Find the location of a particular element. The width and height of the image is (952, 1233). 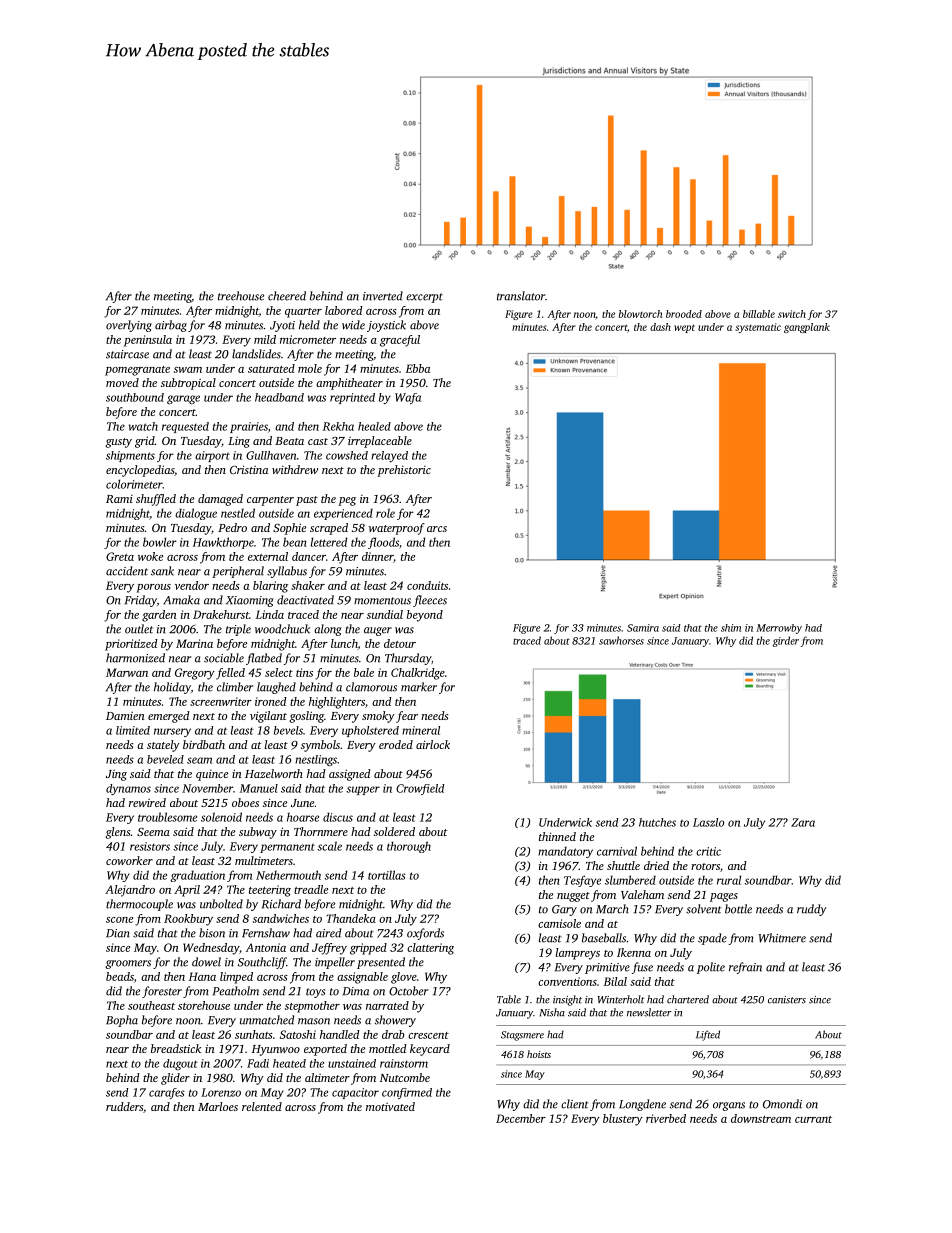

billable is located at coordinates (759, 314).
